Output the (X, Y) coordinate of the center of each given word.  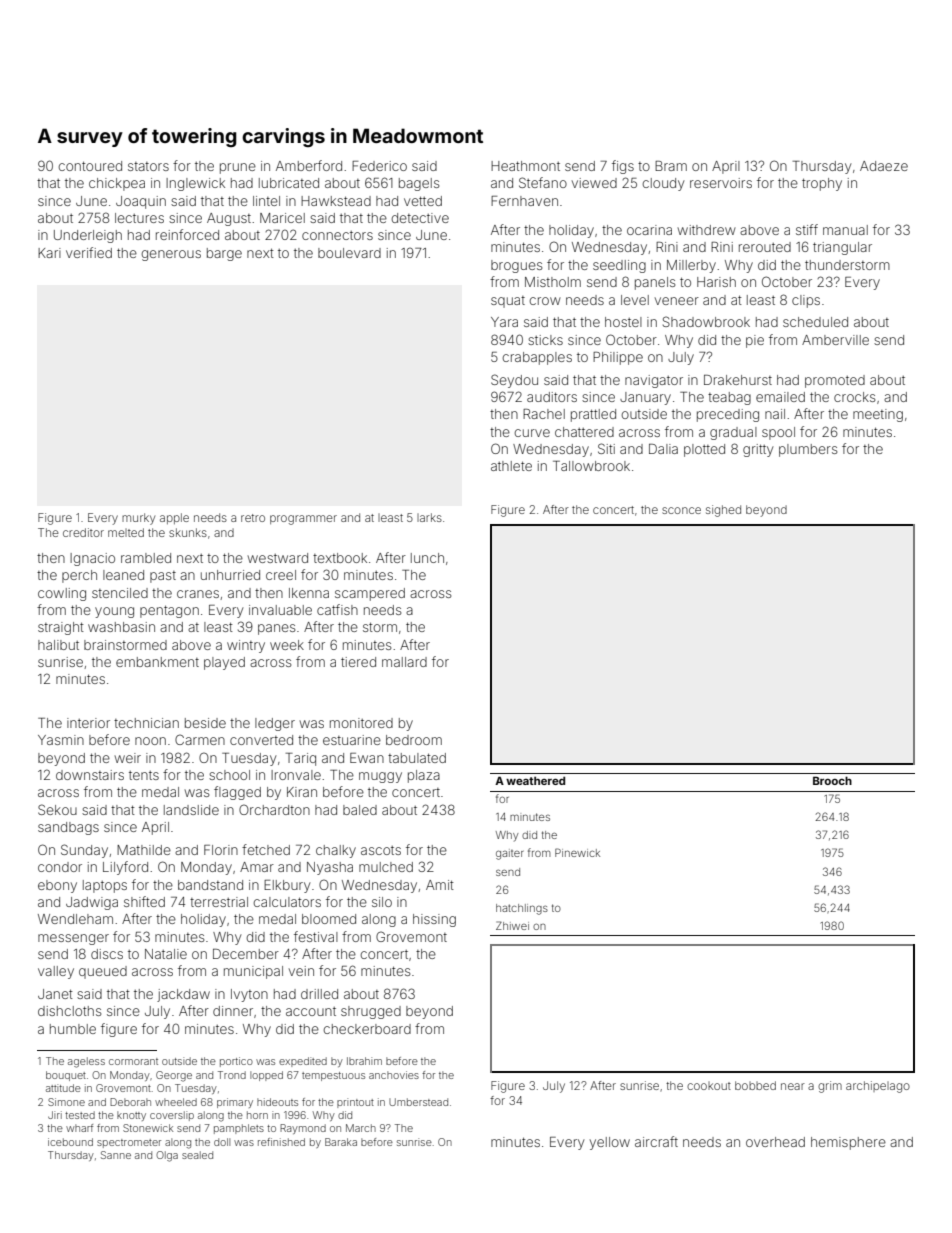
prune (238, 168)
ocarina (649, 230)
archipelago (878, 1087)
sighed (723, 511)
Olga (167, 1156)
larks (429, 517)
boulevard (349, 253)
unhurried (230, 575)
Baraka (341, 1142)
